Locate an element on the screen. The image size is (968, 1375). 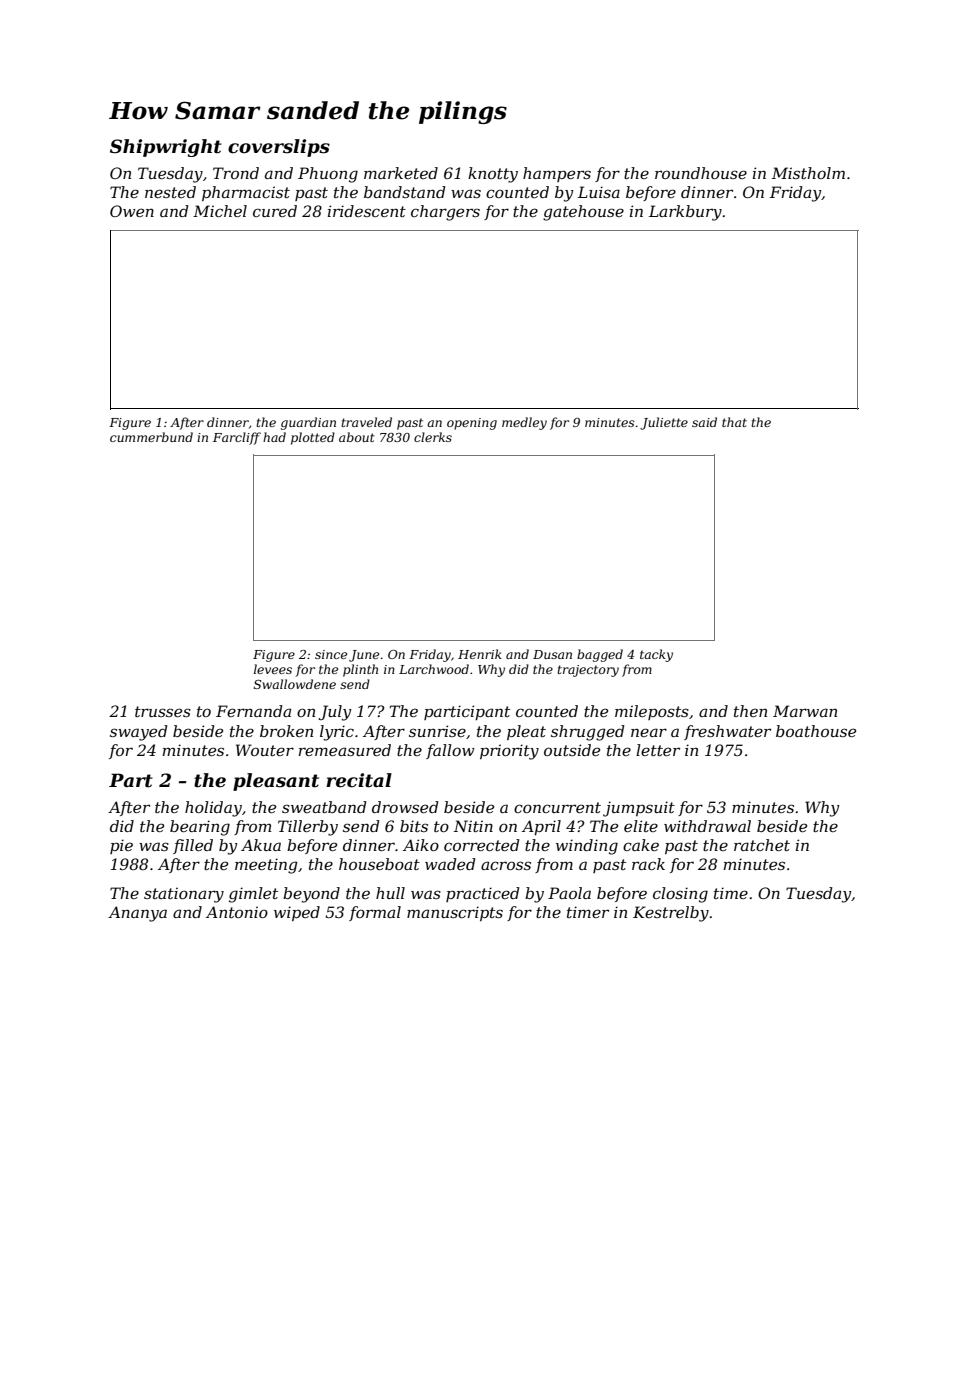
guardian is located at coordinates (308, 423).
